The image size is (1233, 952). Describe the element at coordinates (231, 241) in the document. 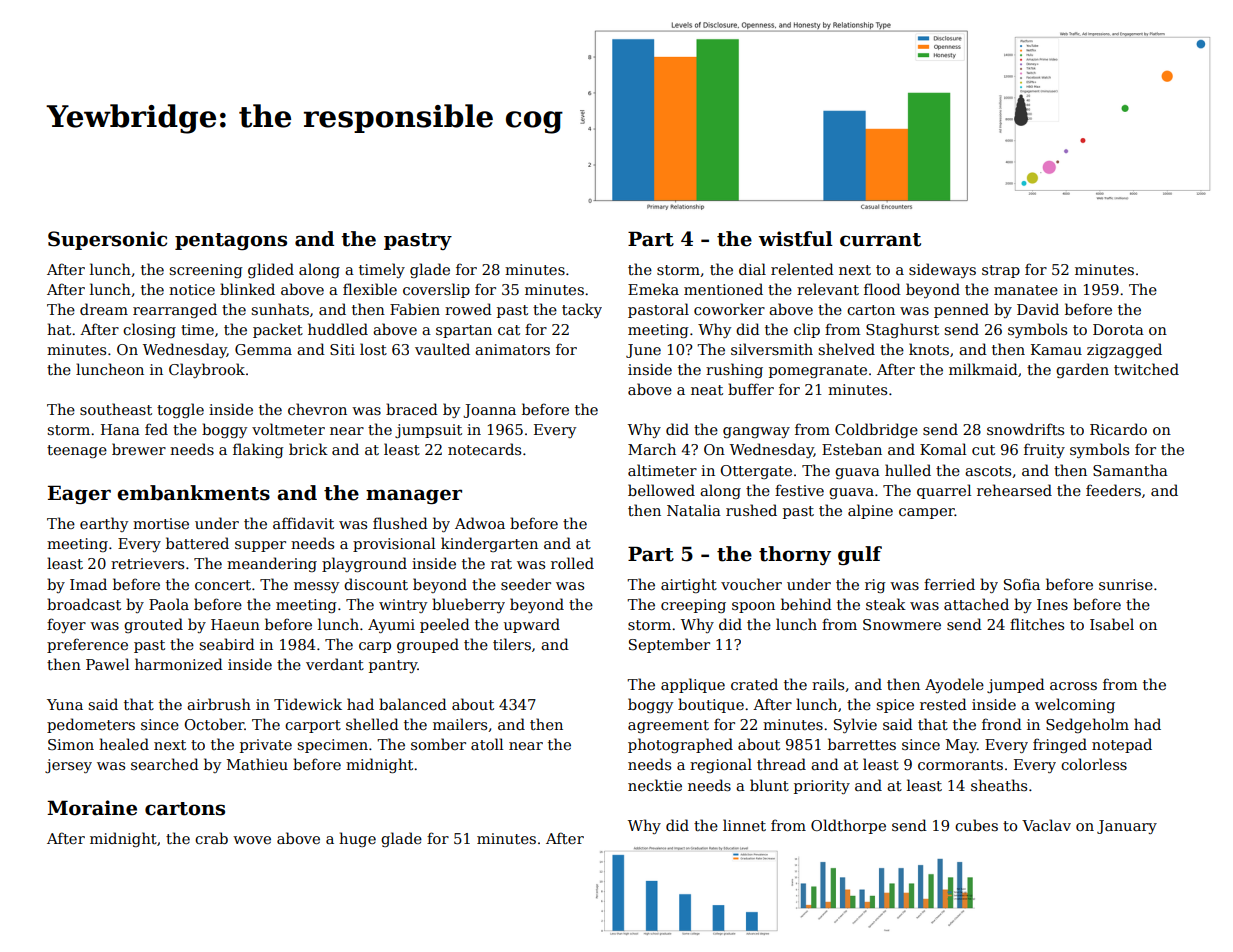

I see `pentagons` at that location.
